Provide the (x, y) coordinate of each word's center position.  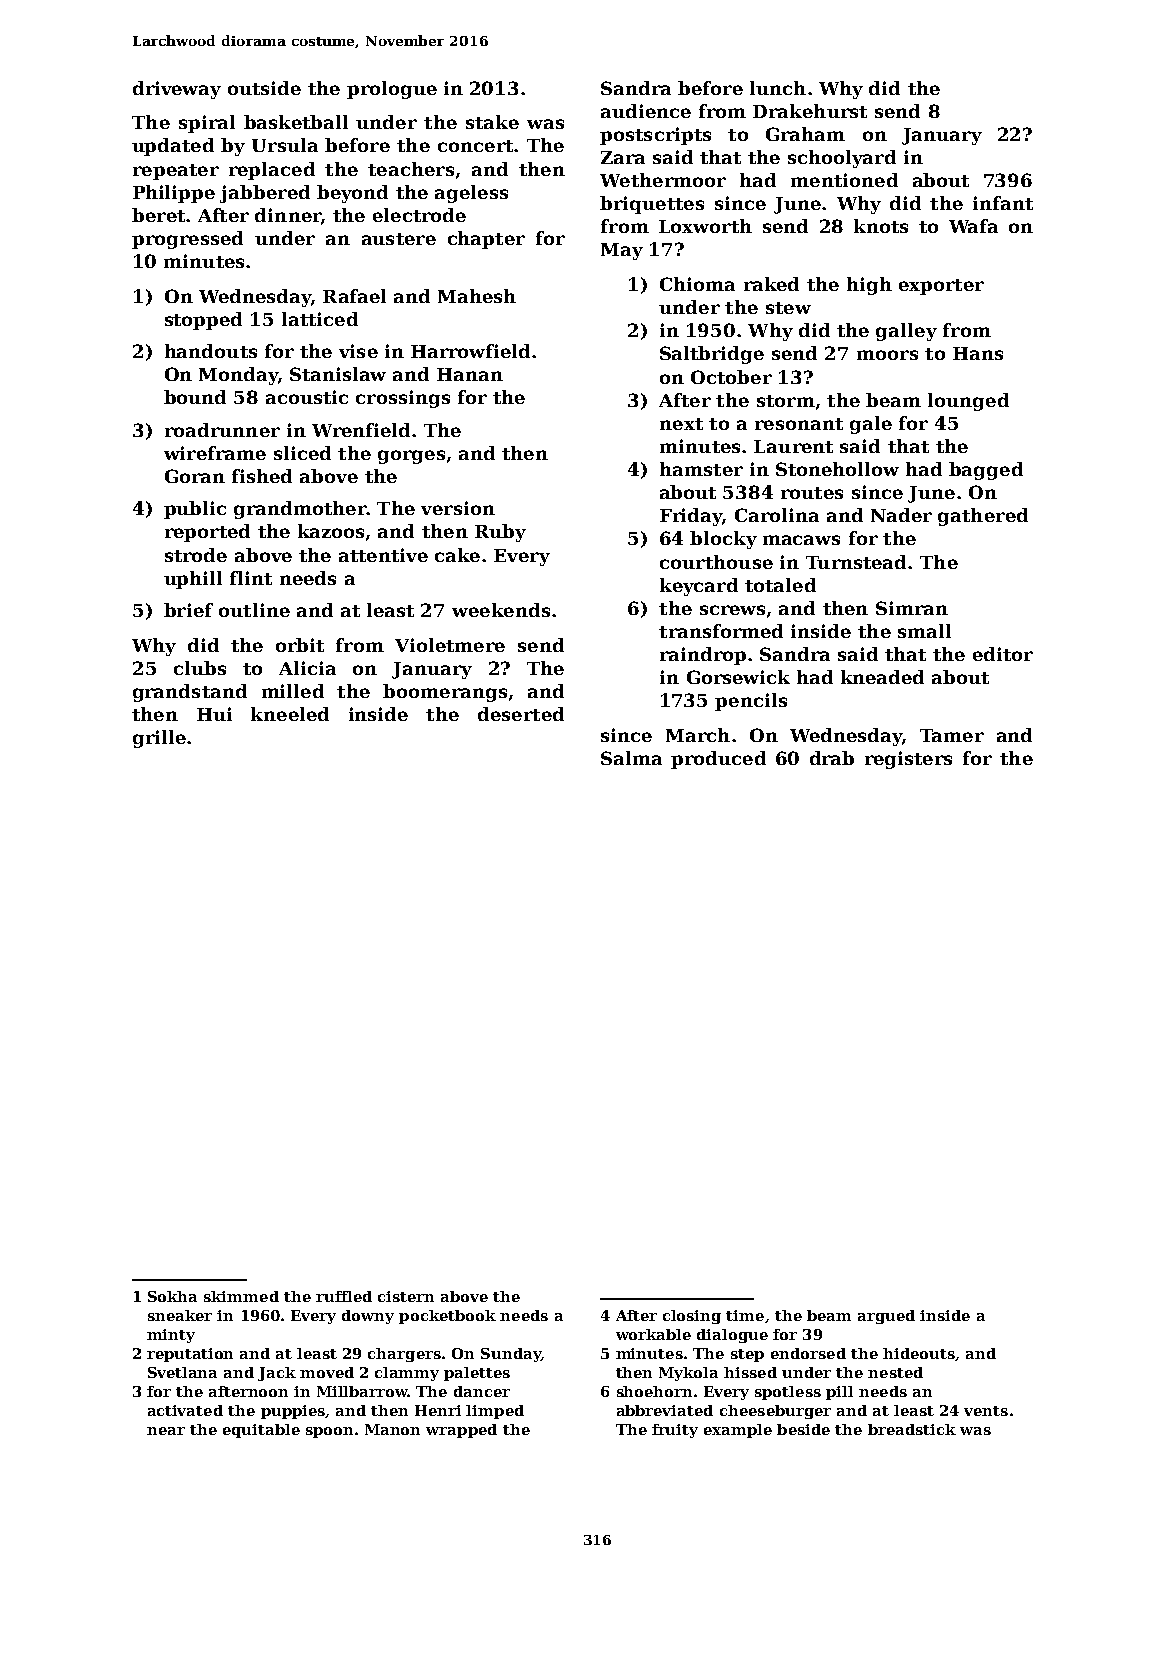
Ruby (500, 533)
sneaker (180, 1315)
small (924, 631)
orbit (300, 645)
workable (653, 1334)
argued (886, 1317)
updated (173, 147)
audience (646, 111)
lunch (778, 88)
